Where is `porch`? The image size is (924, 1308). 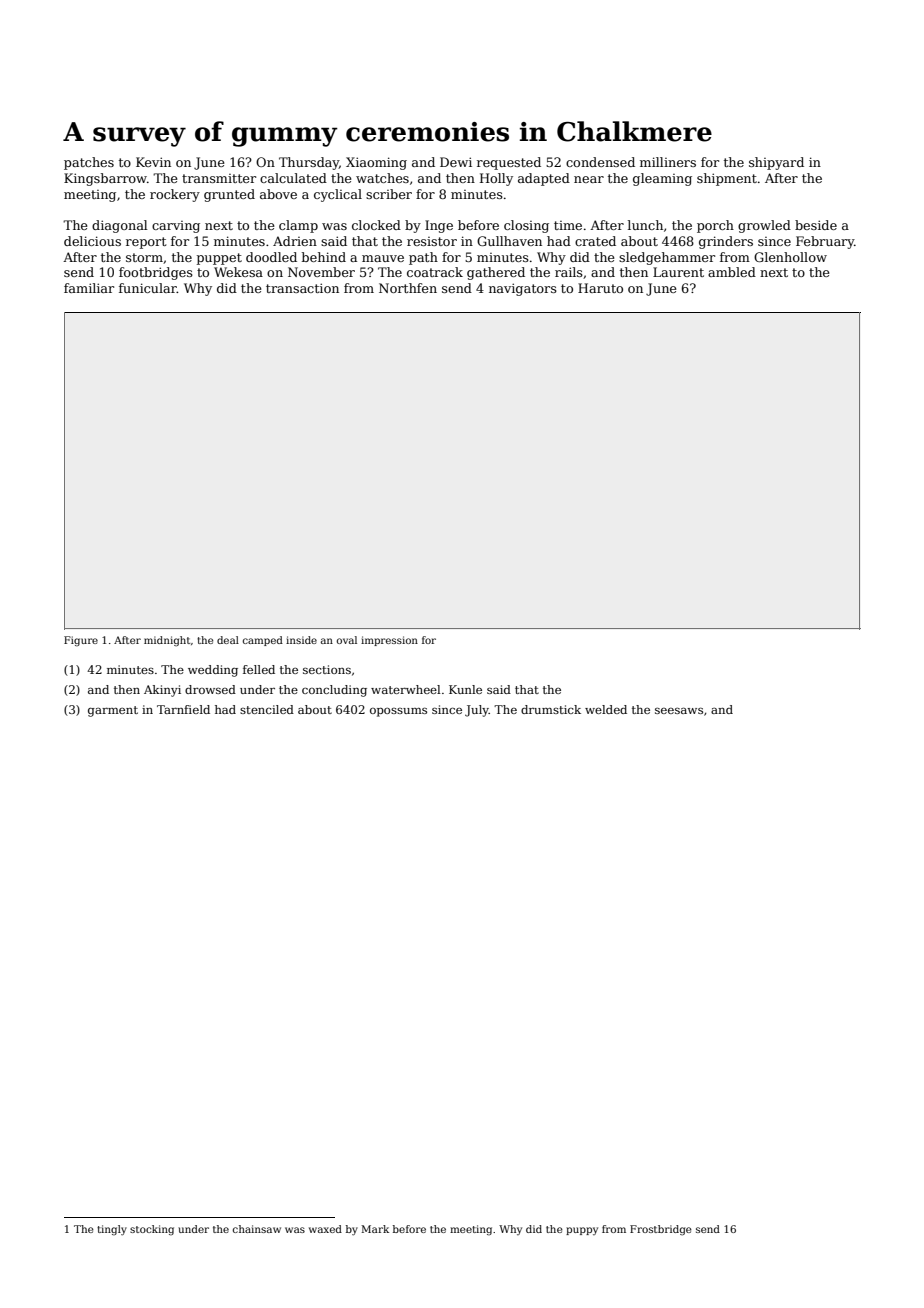 porch is located at coordinates (715, 226).
